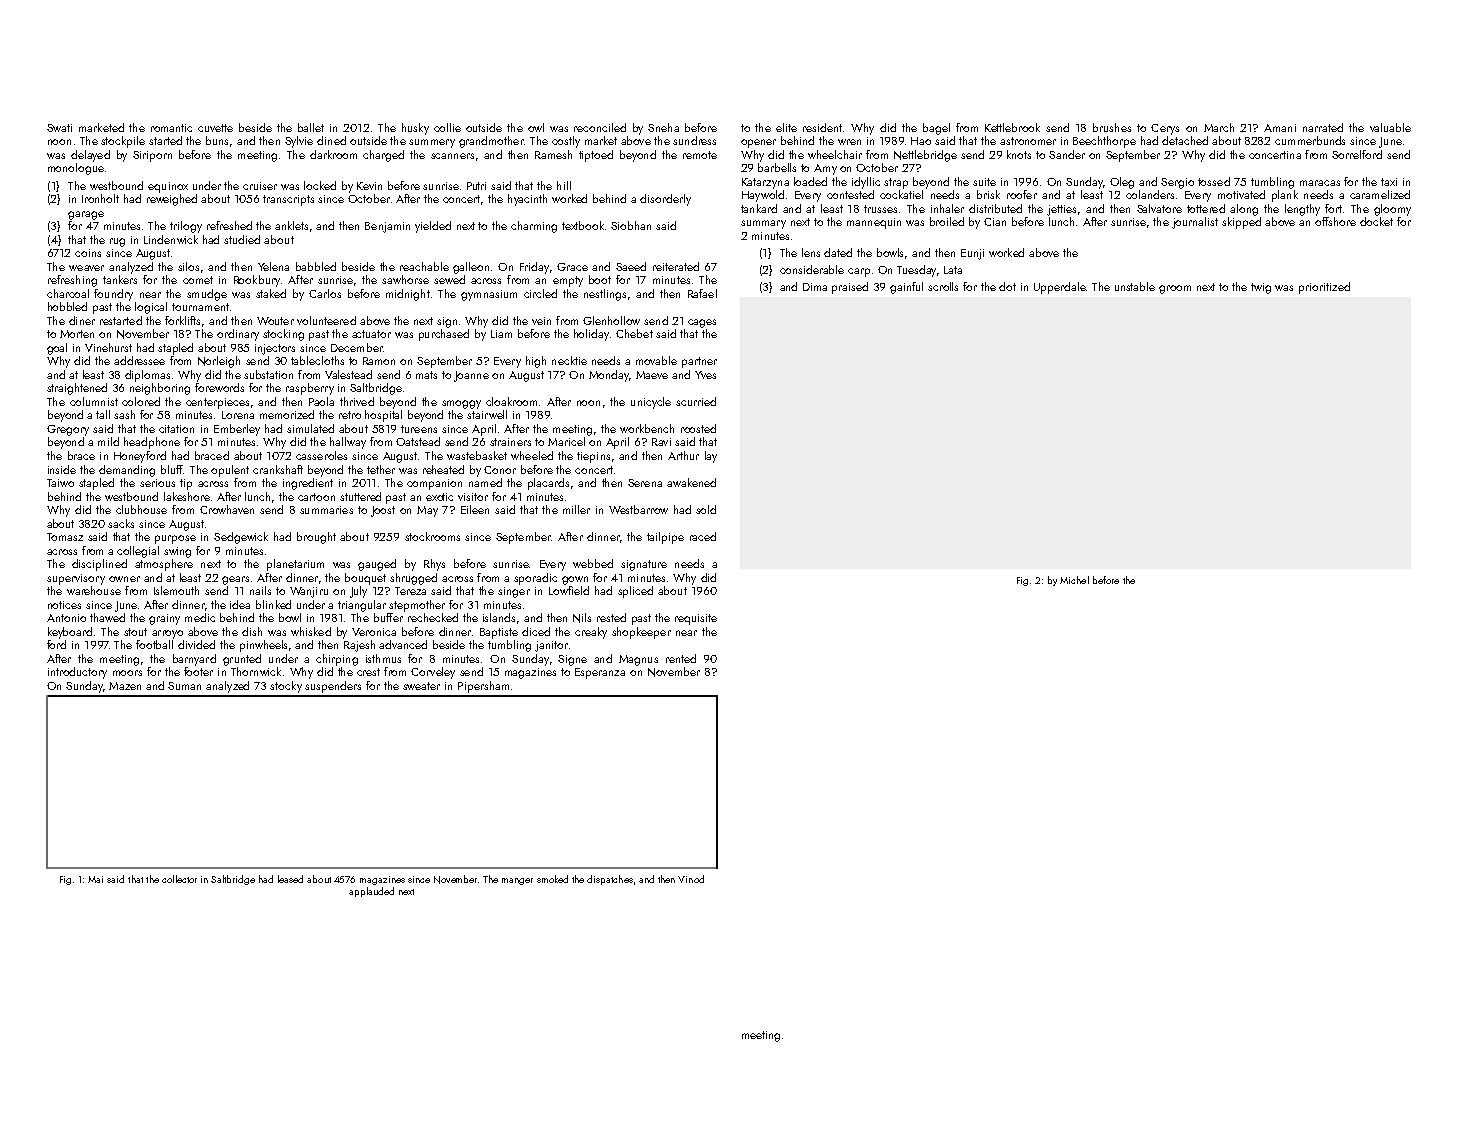 The width and height of the screenshot is (1458, 1126). I want to click on rented, so click(681, 658).
